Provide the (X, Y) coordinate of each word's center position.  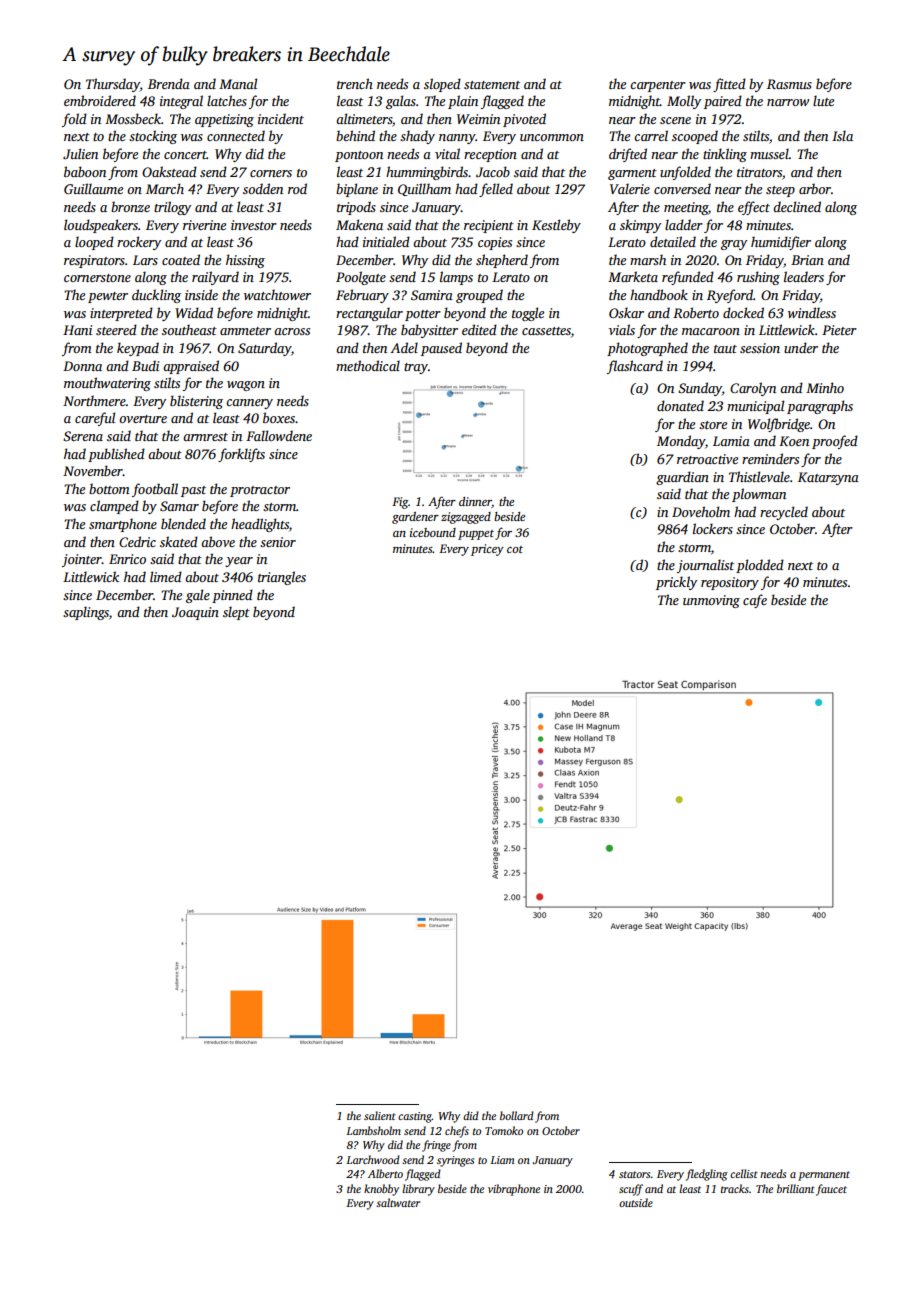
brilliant (796, 1188)
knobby (381, 1190)
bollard (517, 1115)
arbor (815, 188)
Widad (194, 312)
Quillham (424, 189)
